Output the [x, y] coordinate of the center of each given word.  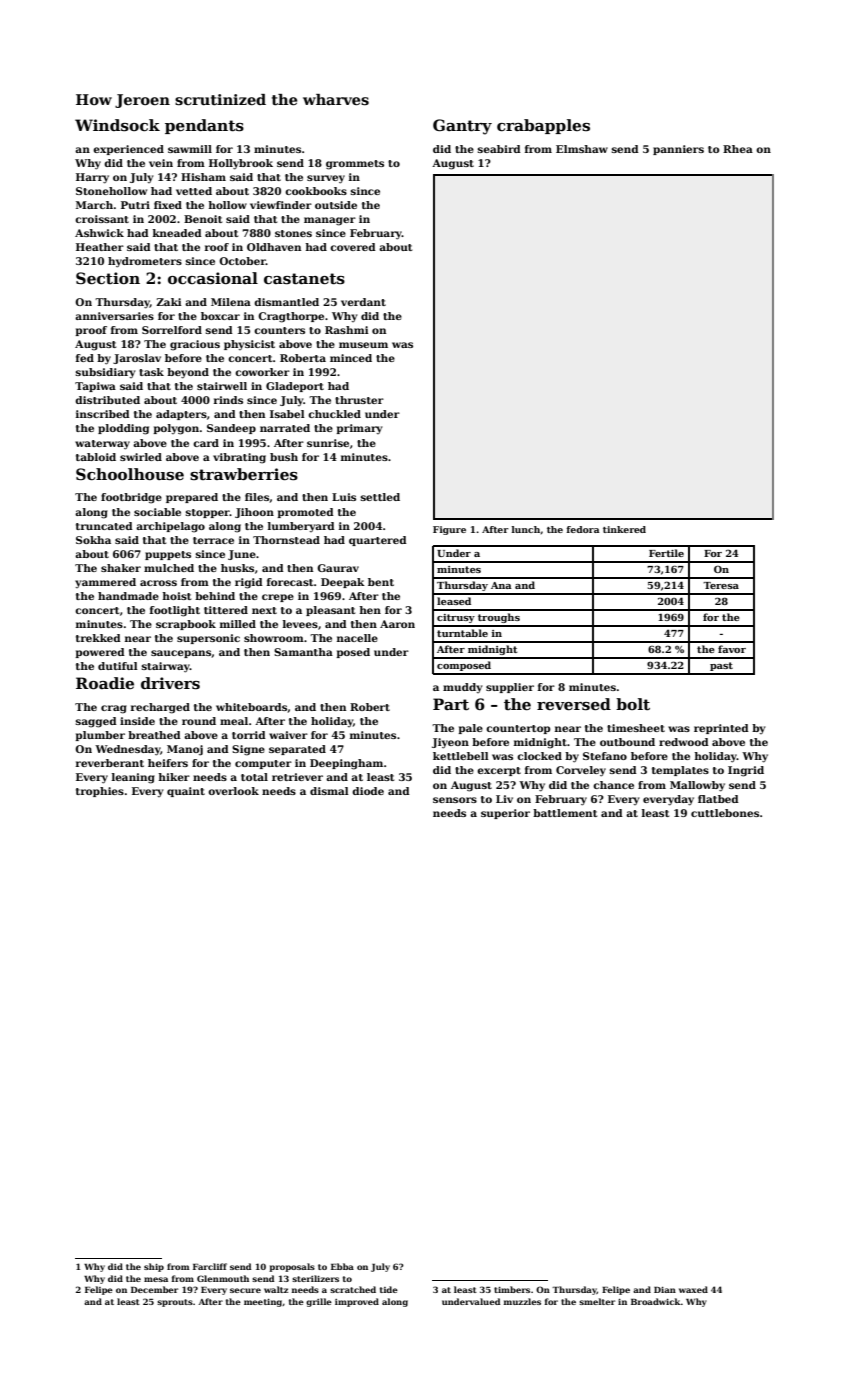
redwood [684, 742]
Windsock [117, 125]
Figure [449, 530]
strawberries [244, 474]
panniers [678, 150]
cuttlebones [725, 813]
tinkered [624, 529]
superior [505, 814]
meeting [263, 1303]
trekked [98, 638]
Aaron [397, 624]
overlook [233, 791]
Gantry [462, 127]
